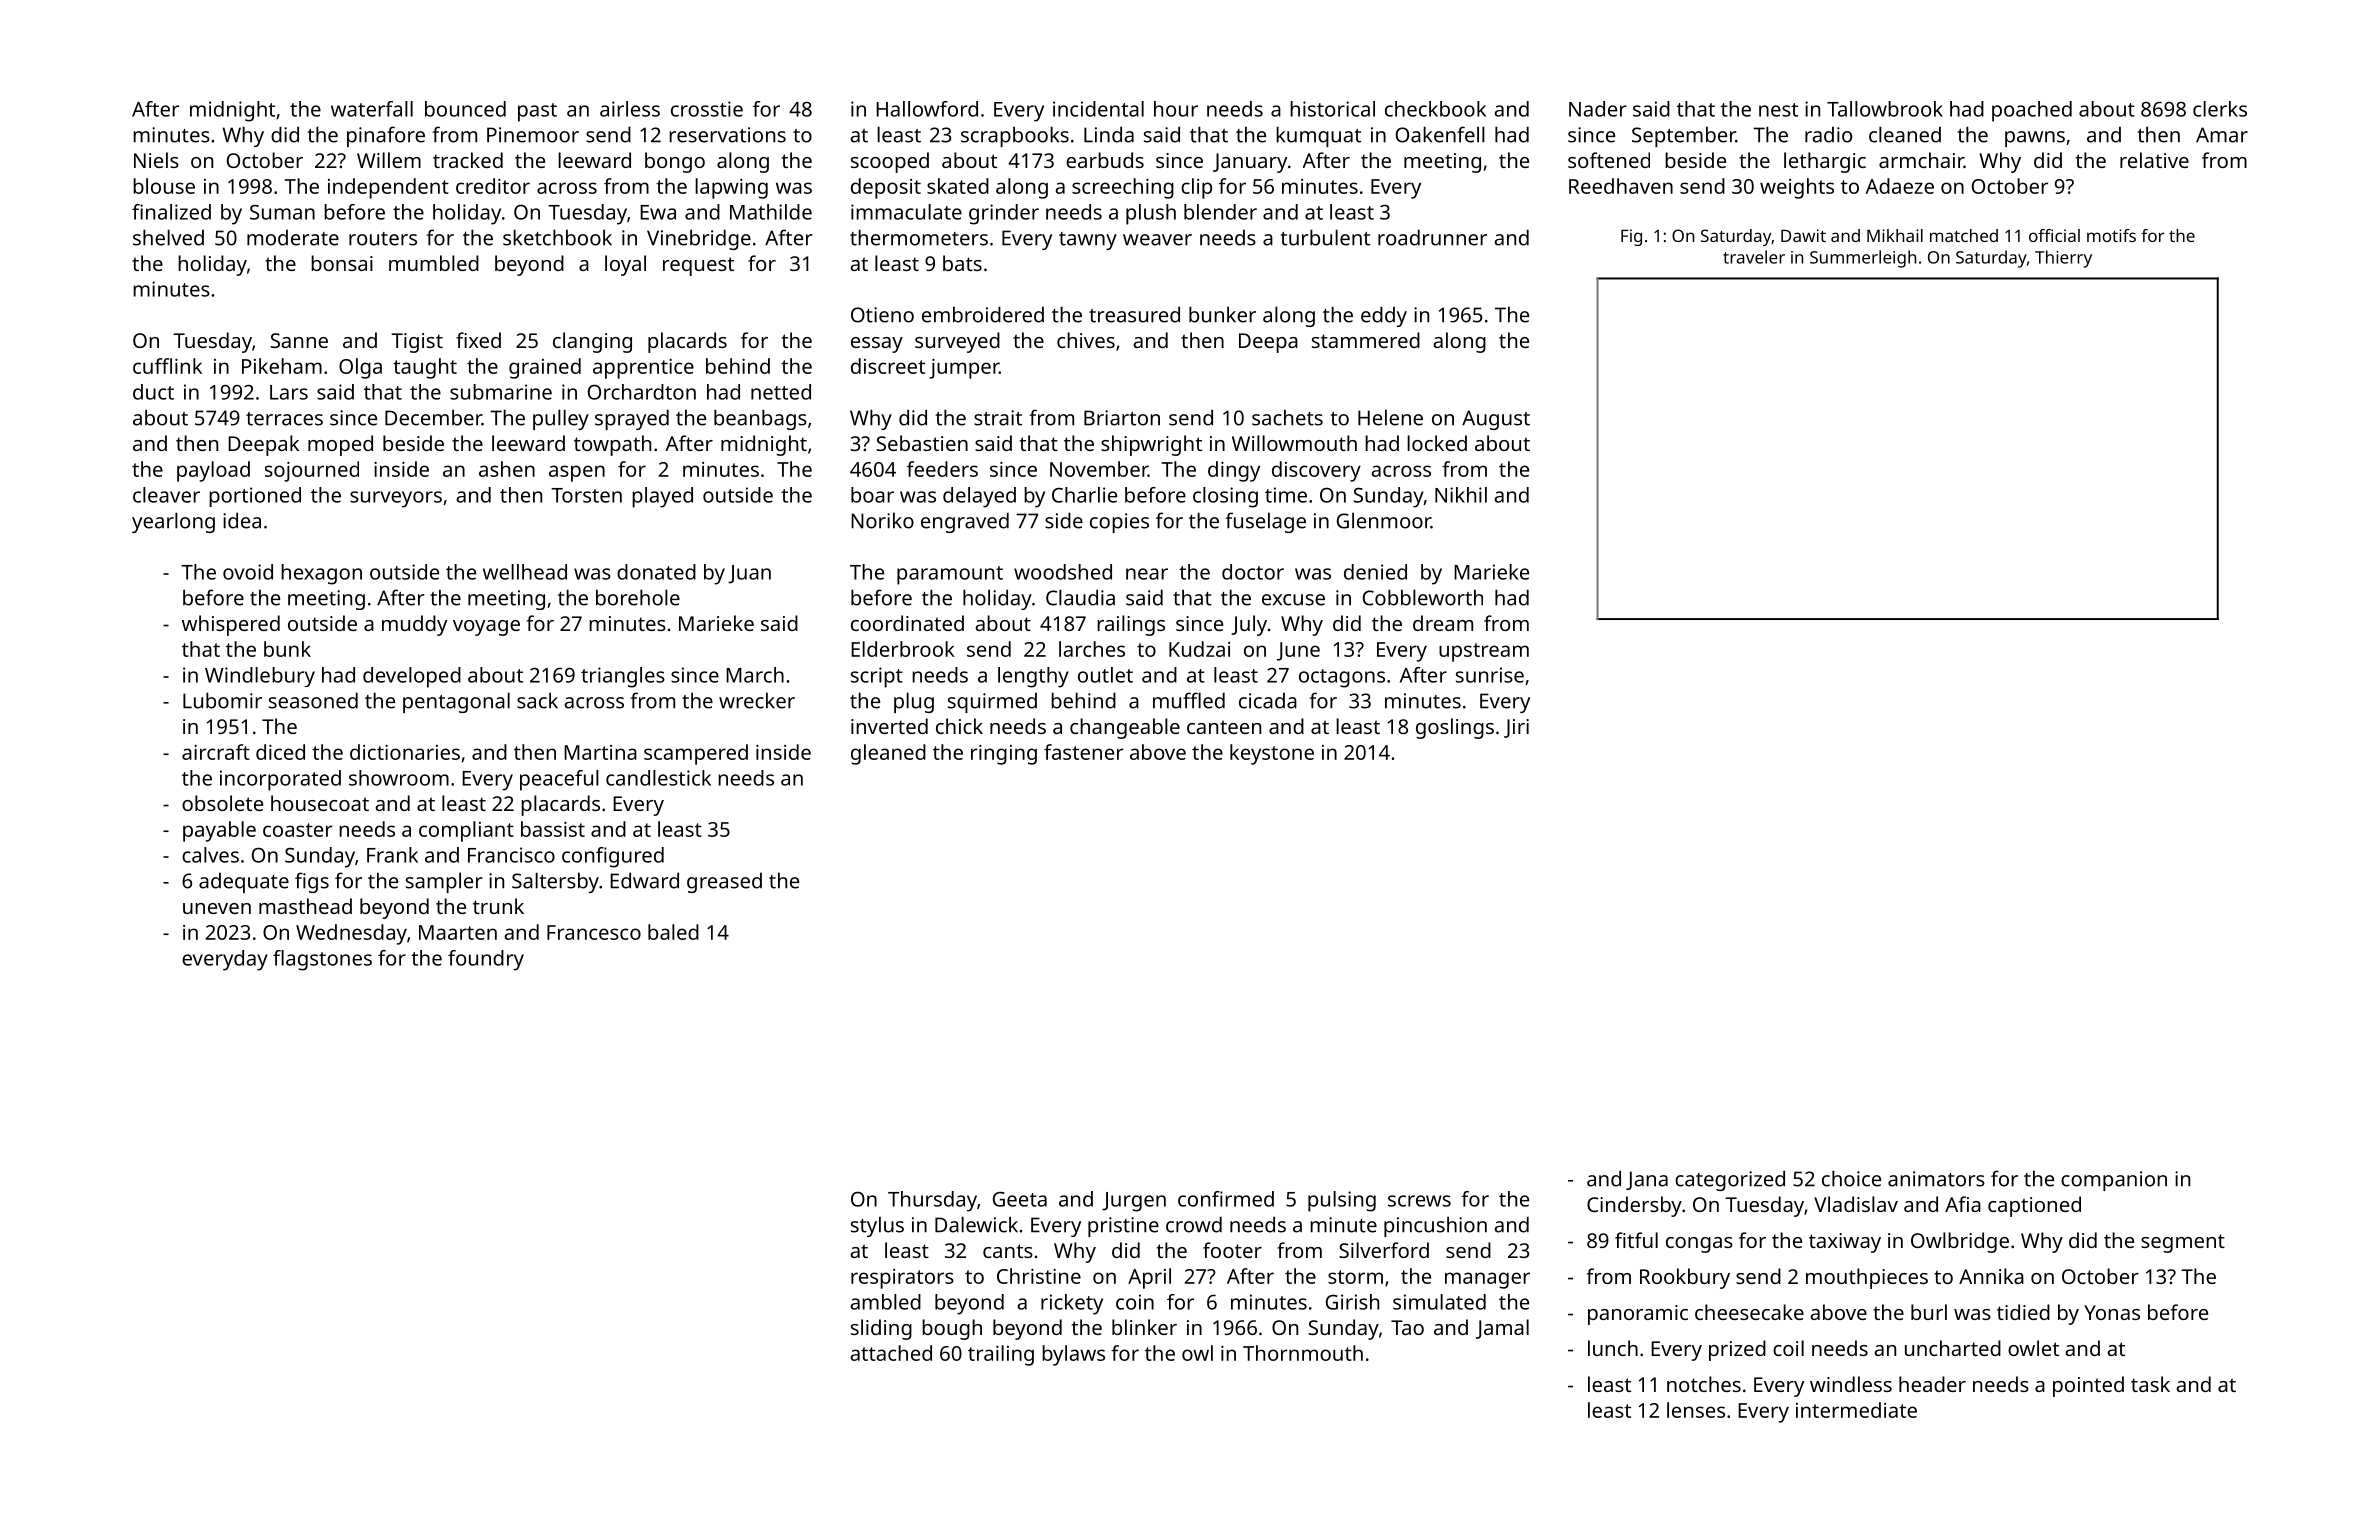 Image resolution: width=2380 pixels, height=1540 pixels. What do you see at coordinates (927, 109) in the page?
I see `Hallowford` at bounding box center [927, 109].
